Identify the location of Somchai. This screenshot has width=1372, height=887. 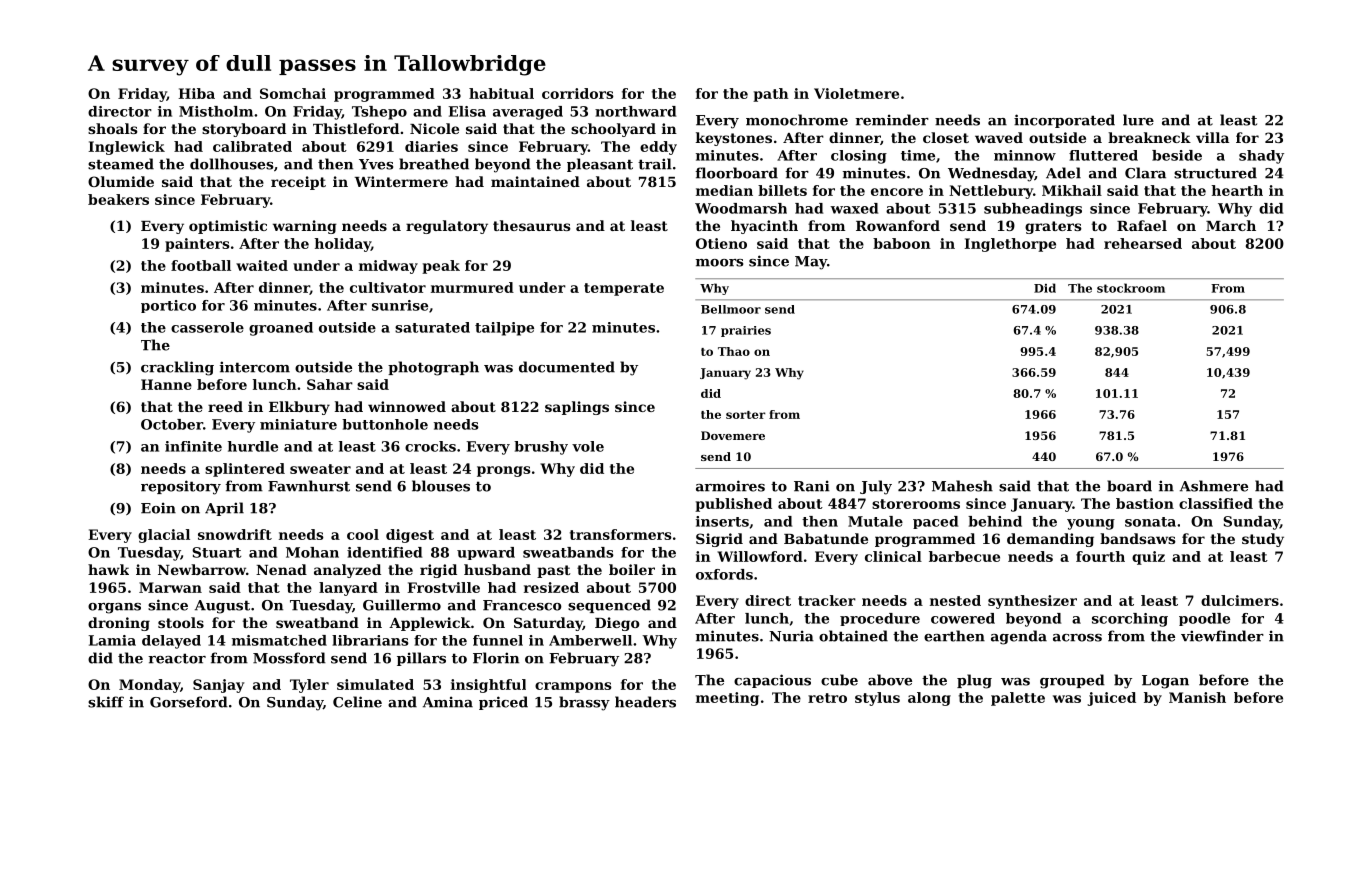
(293, 93).
